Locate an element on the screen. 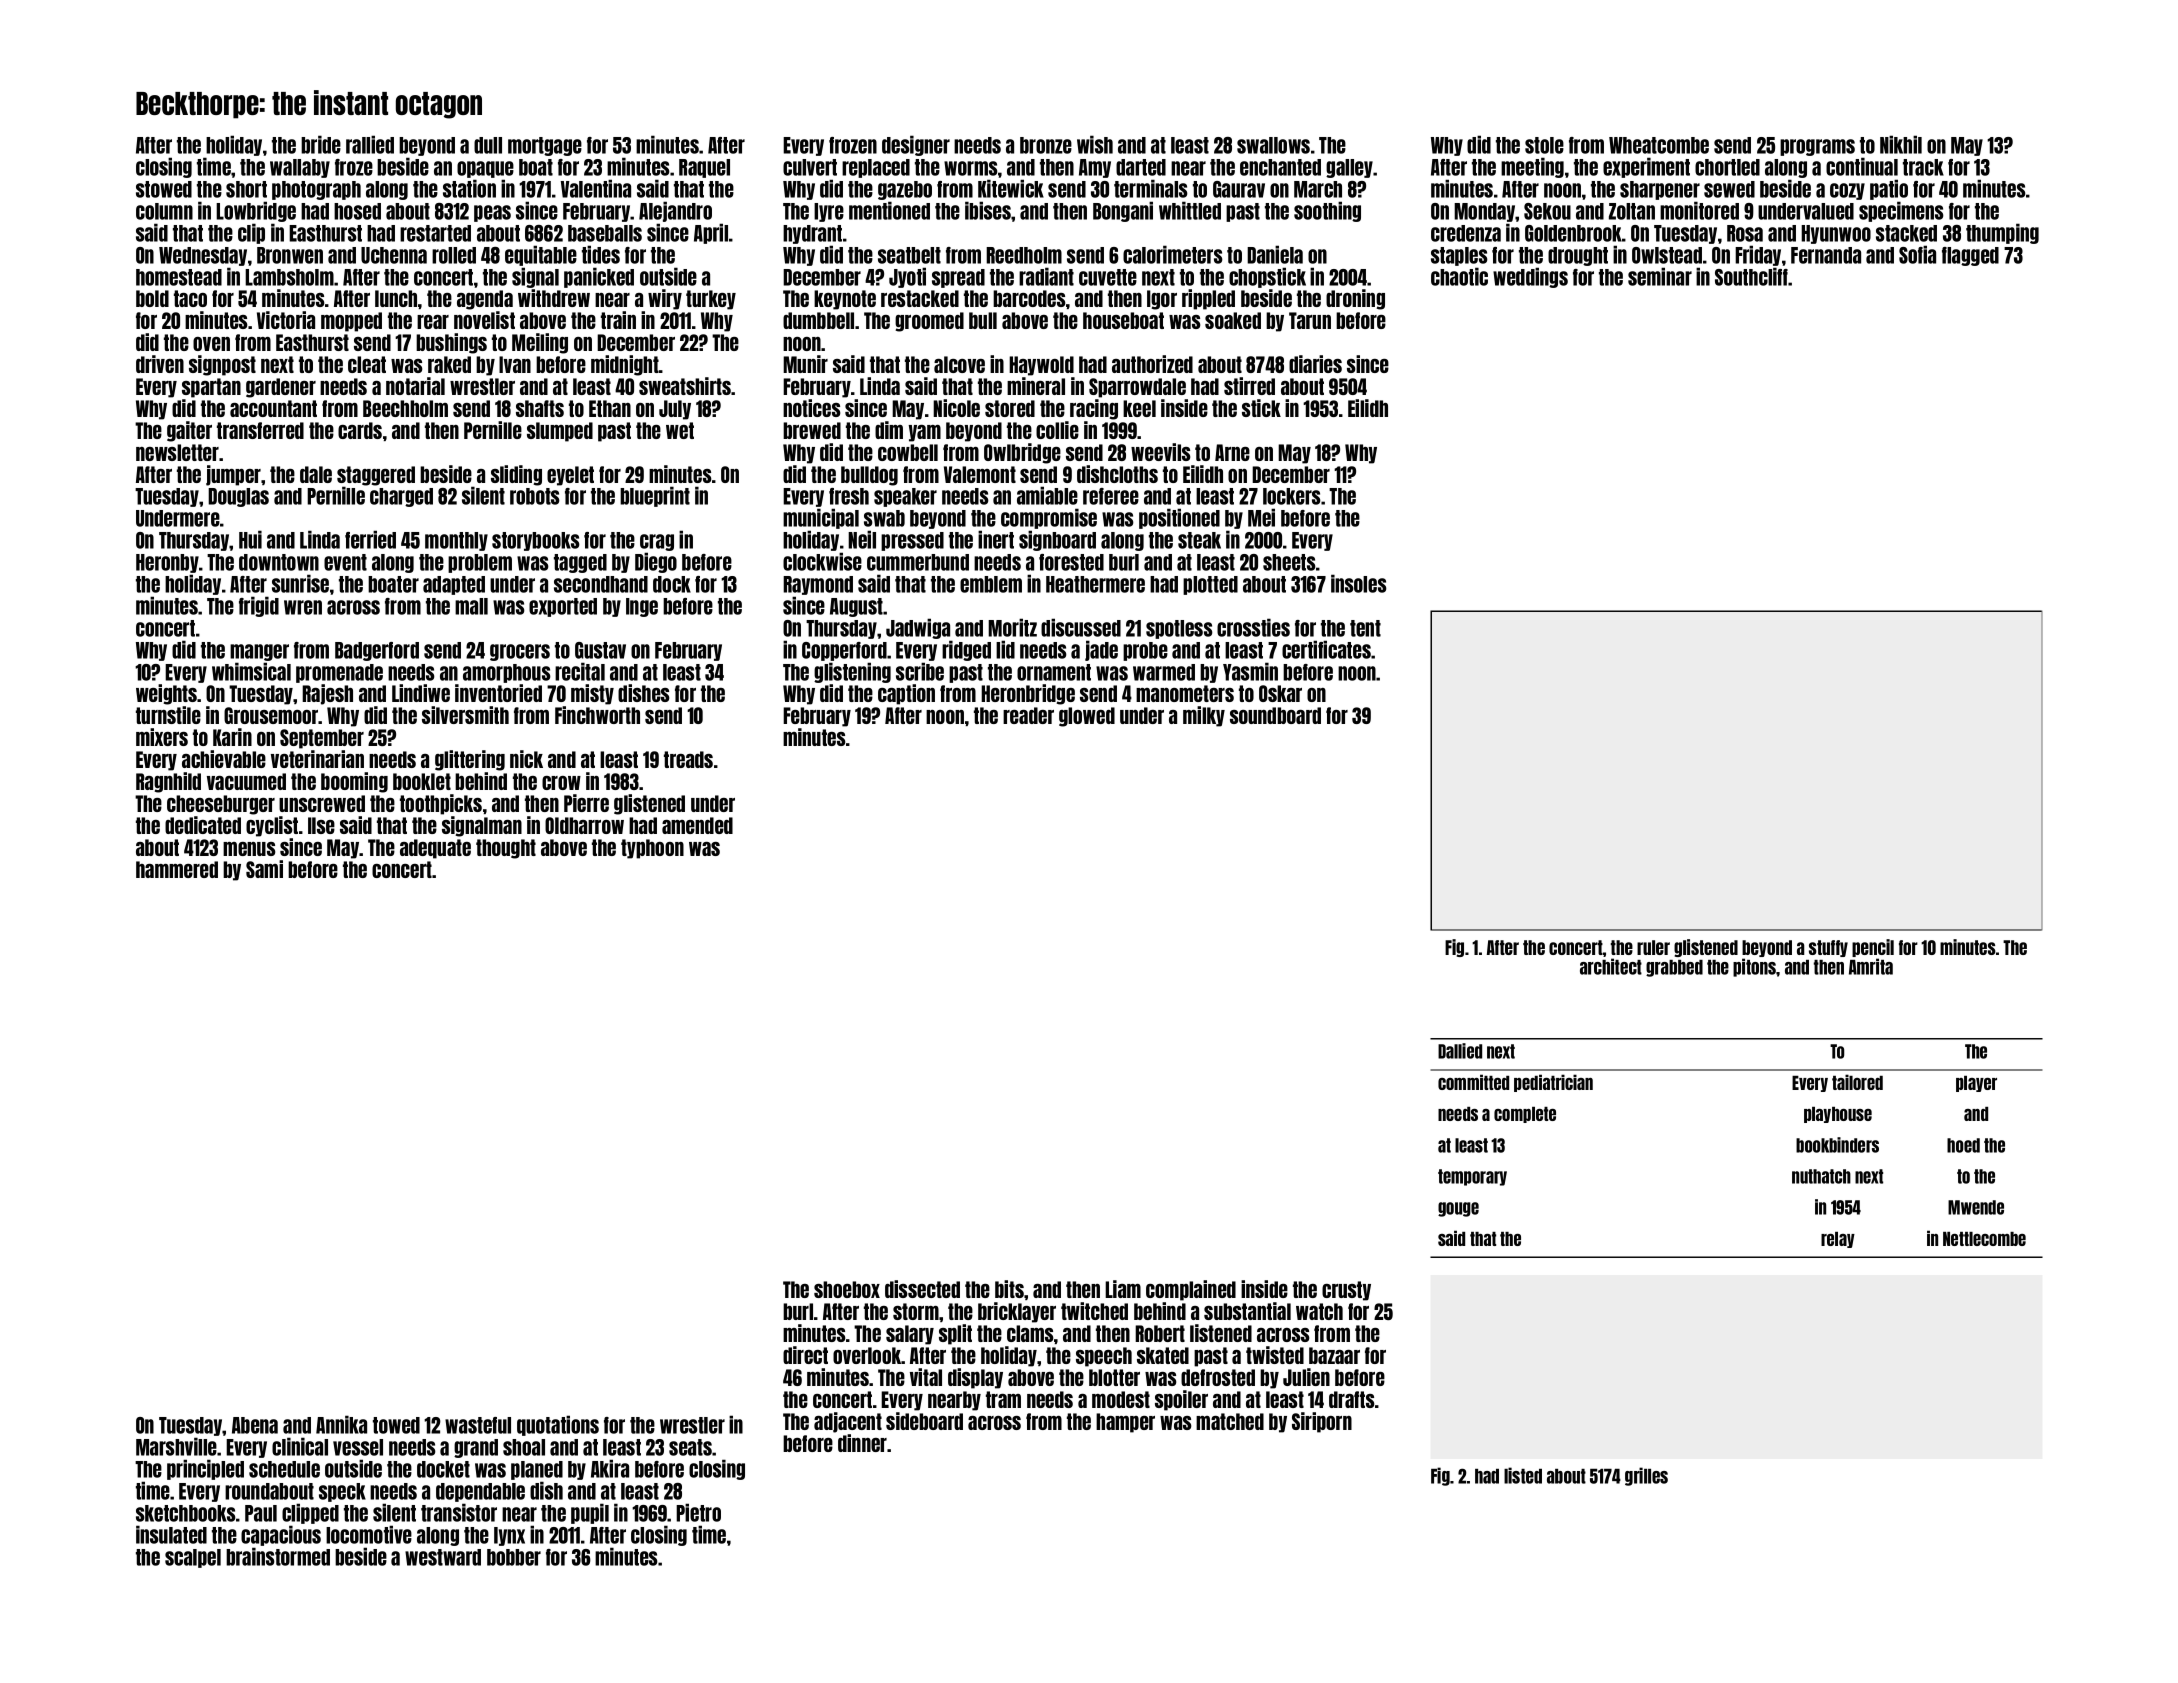  soothing is located at coordinates (1327, 211).
